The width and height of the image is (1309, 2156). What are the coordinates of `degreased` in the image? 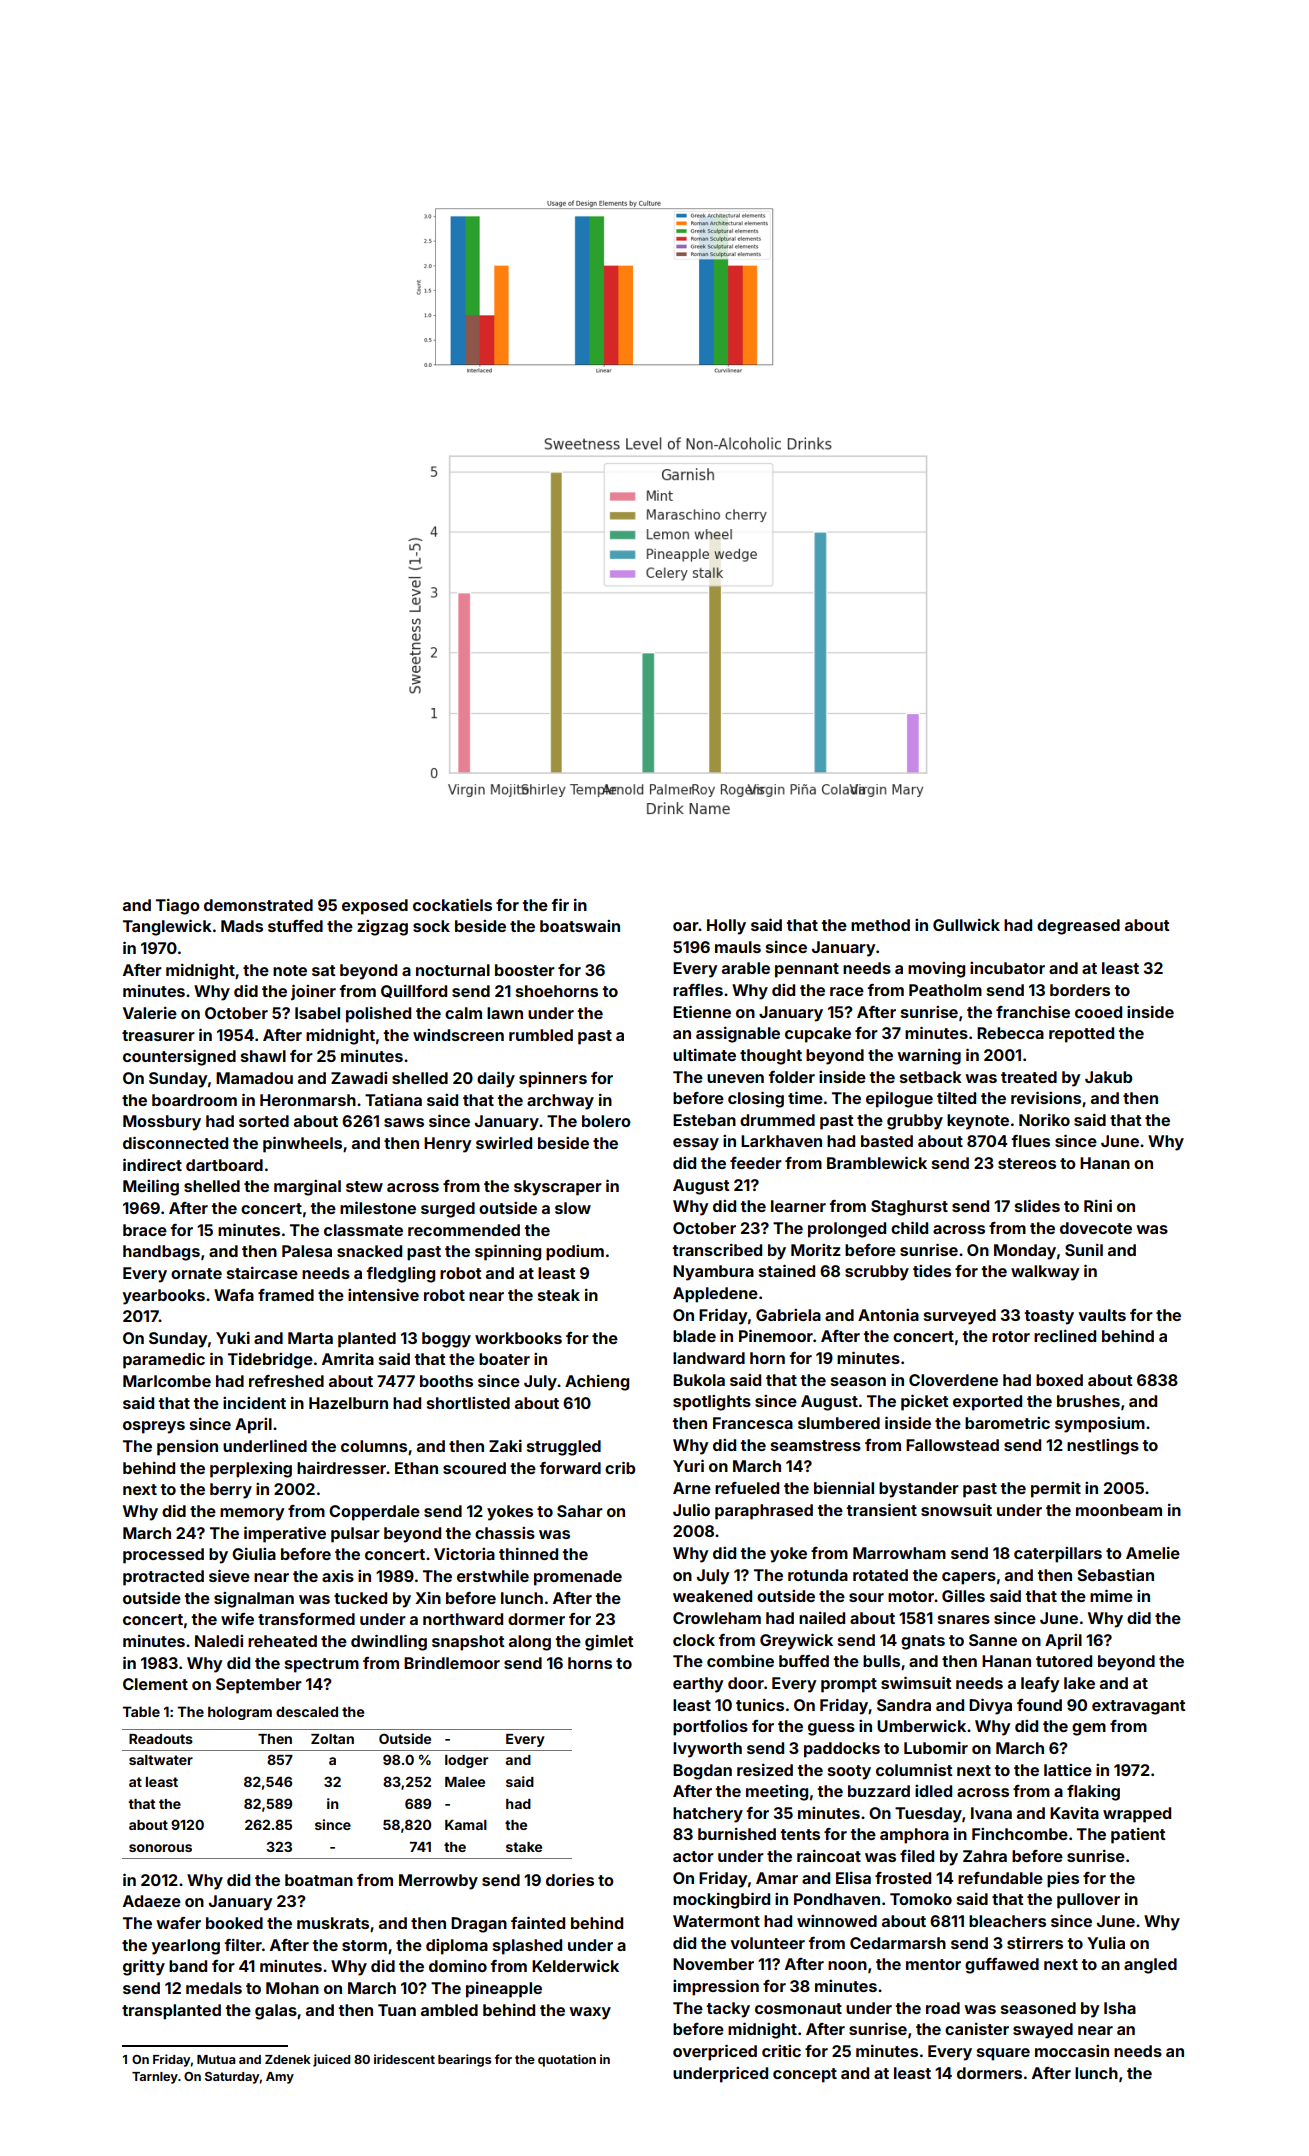 It's located at (1078, 927).
